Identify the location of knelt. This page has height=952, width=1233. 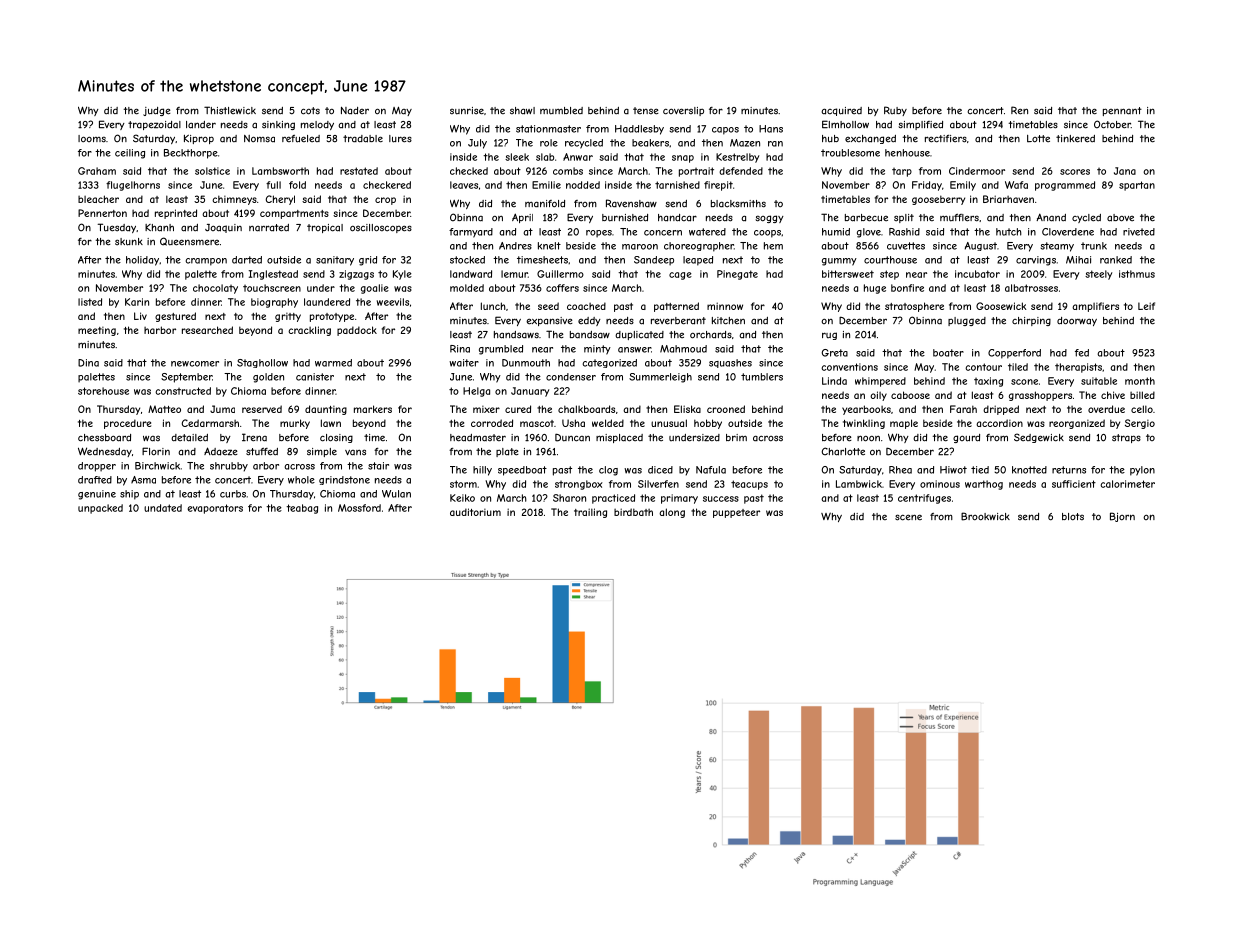
(549, 246).
